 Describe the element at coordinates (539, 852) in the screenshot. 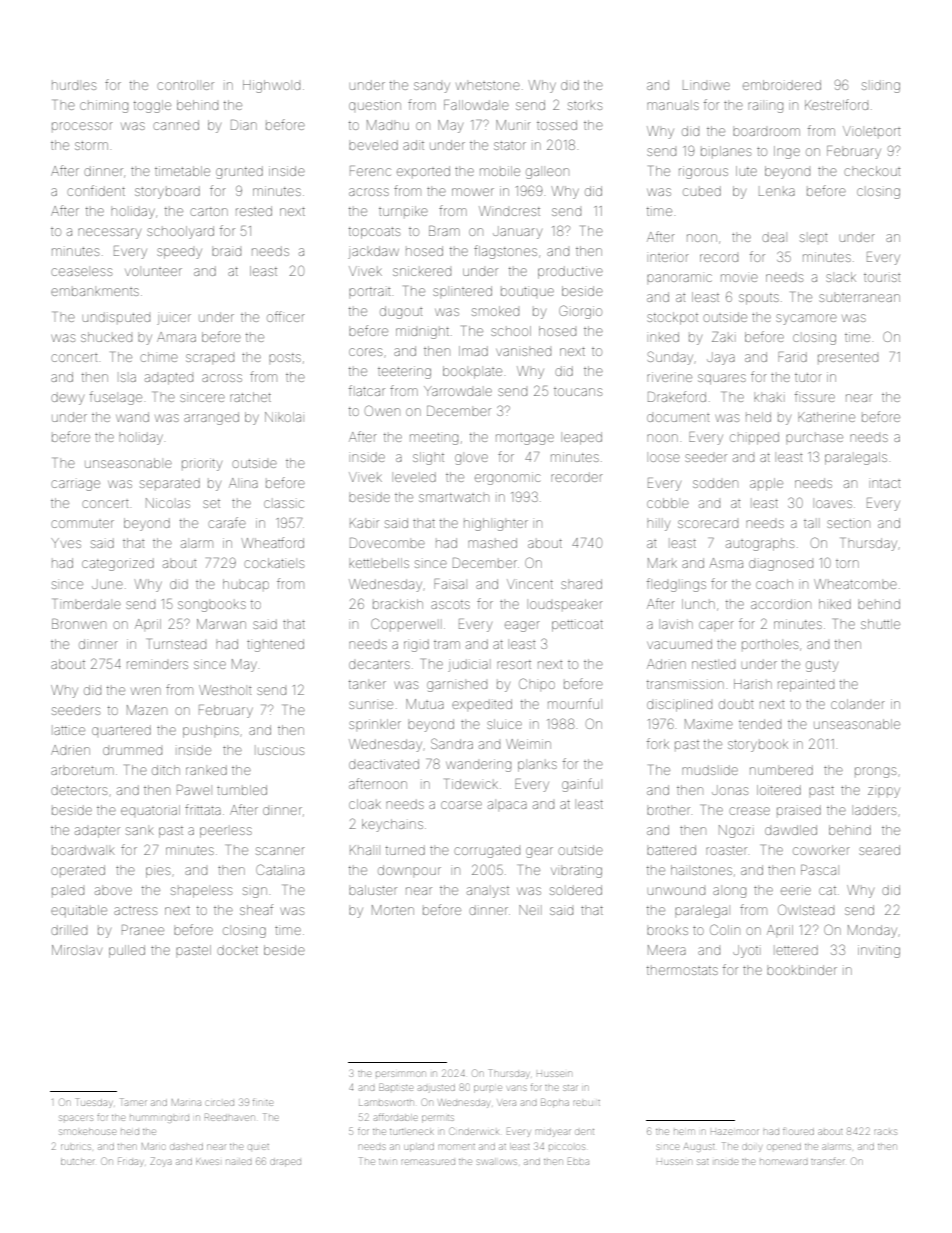

I see `gear` at that location.
